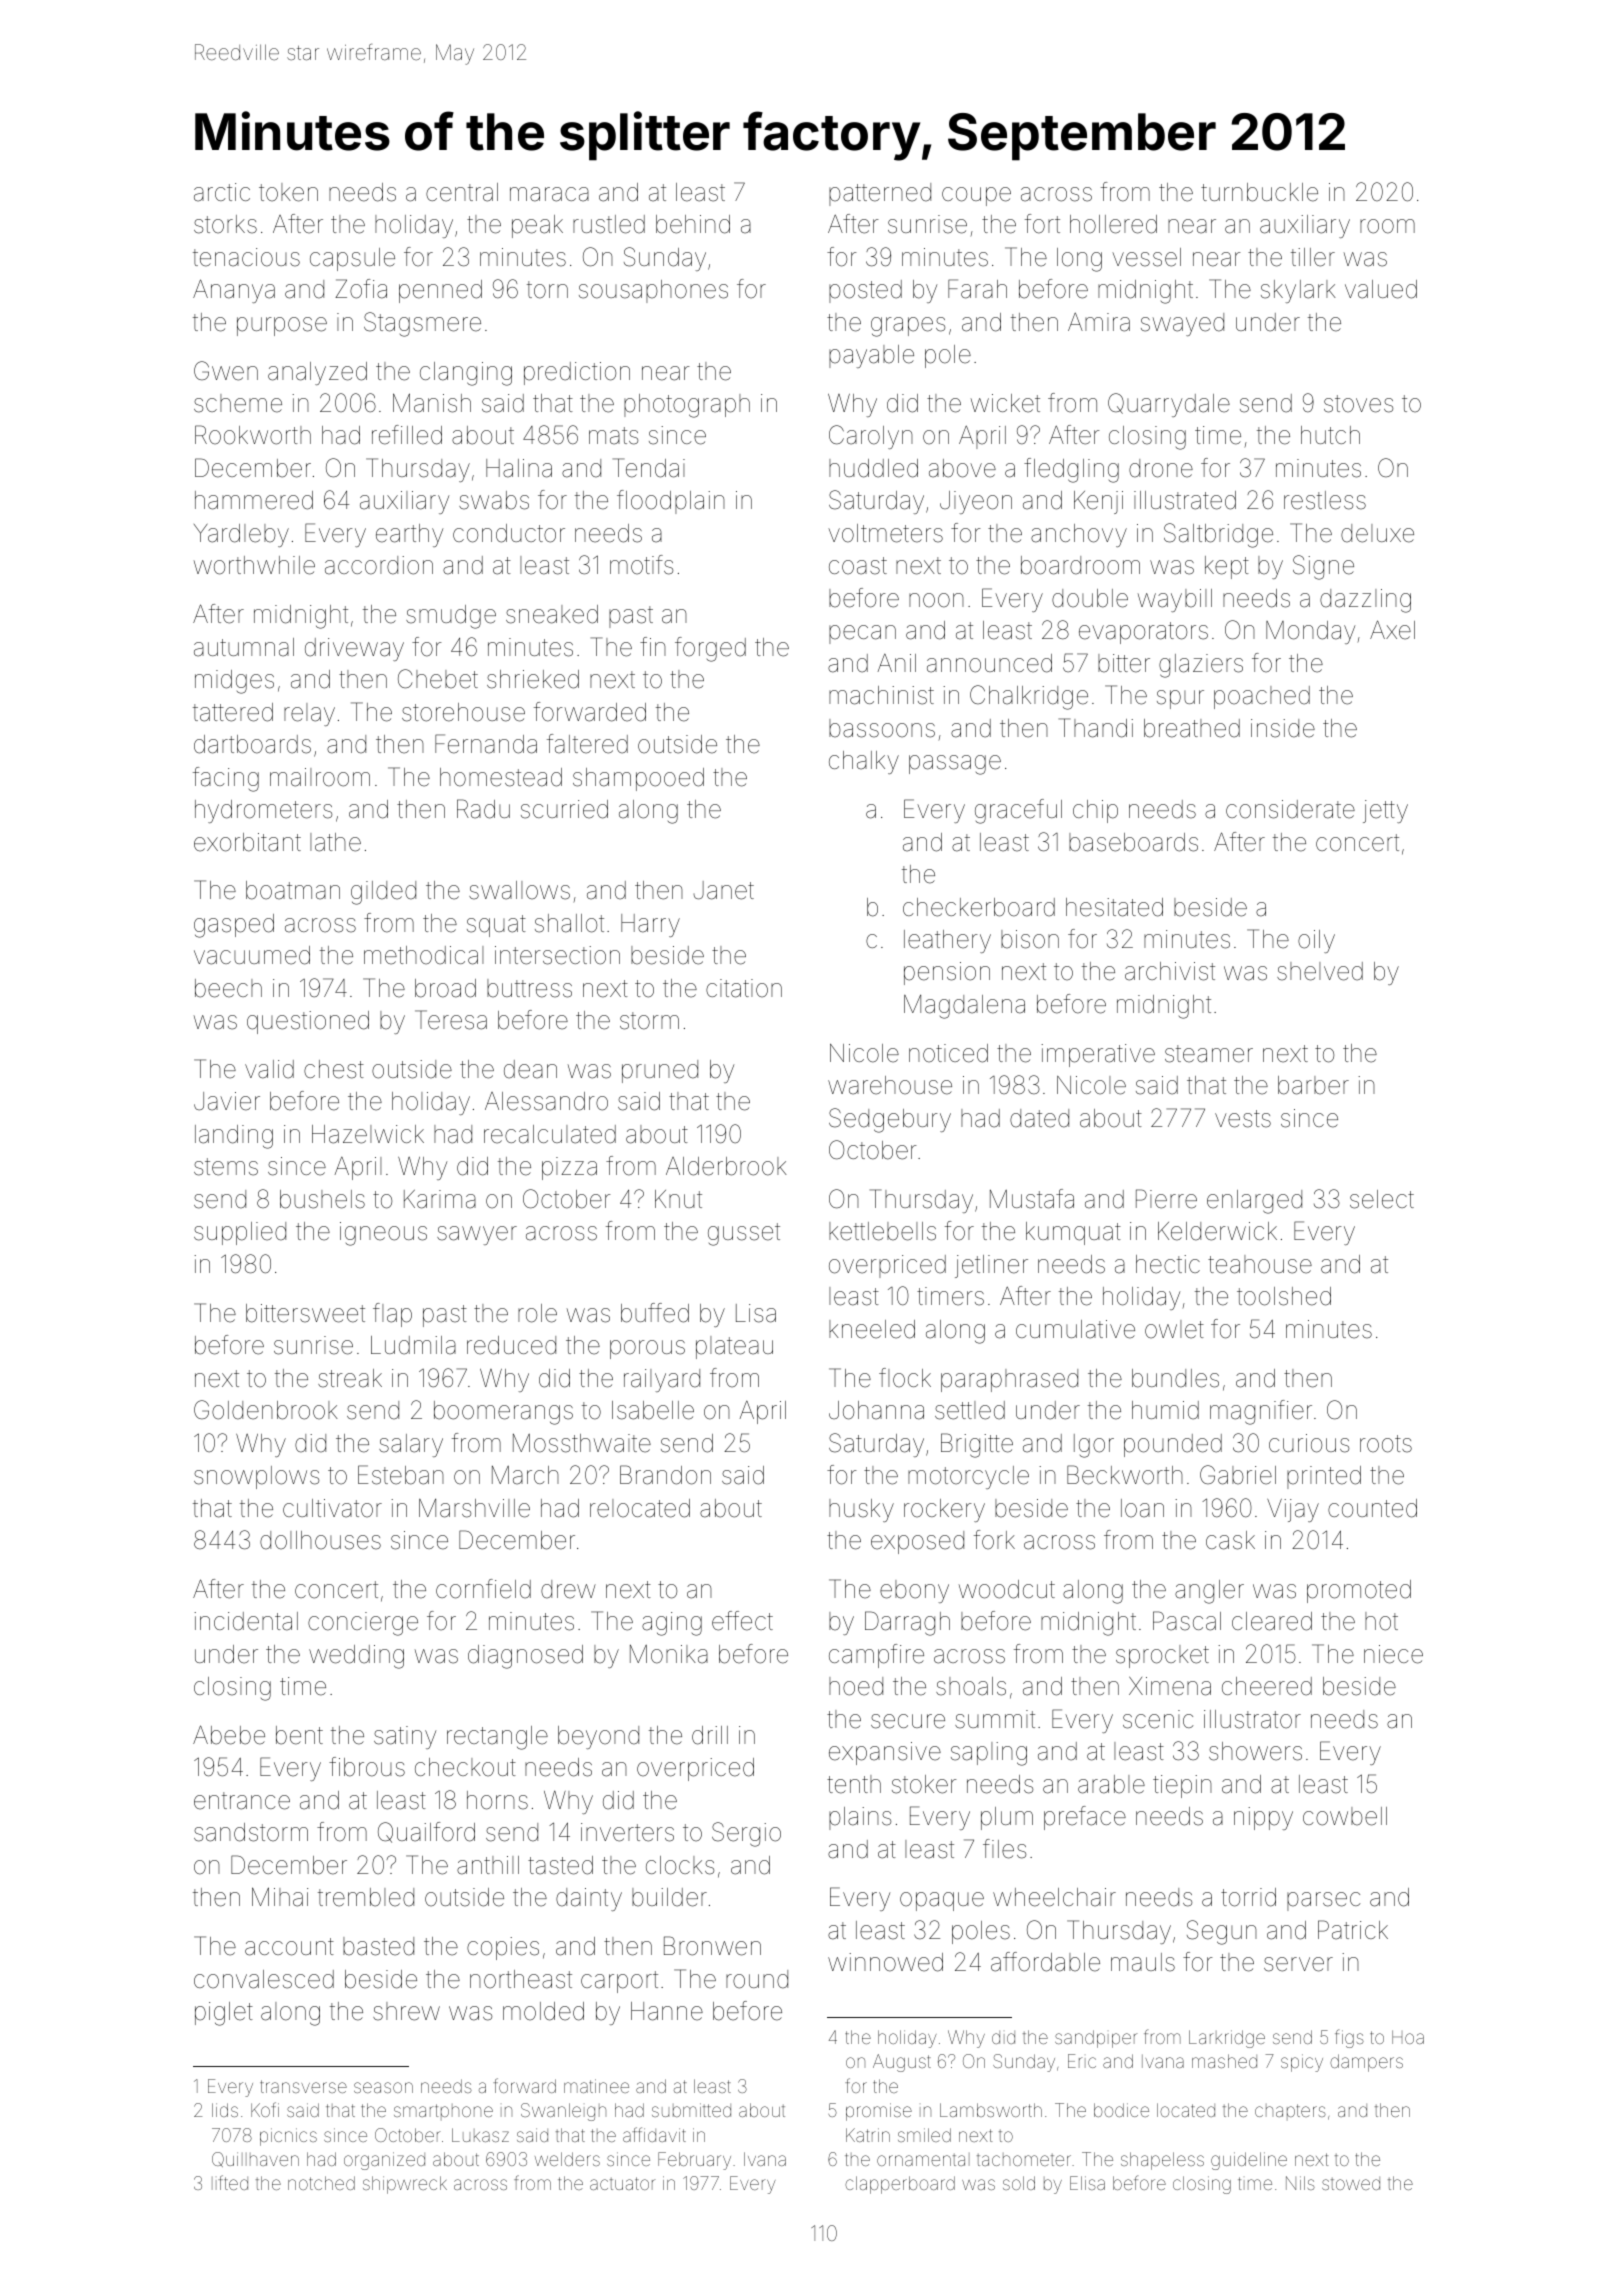 This screenshot has height=2292, width=1620. Describe the element at coordinates (1032, 1199) in the screenshot. I see `Mustafa` at that location.
